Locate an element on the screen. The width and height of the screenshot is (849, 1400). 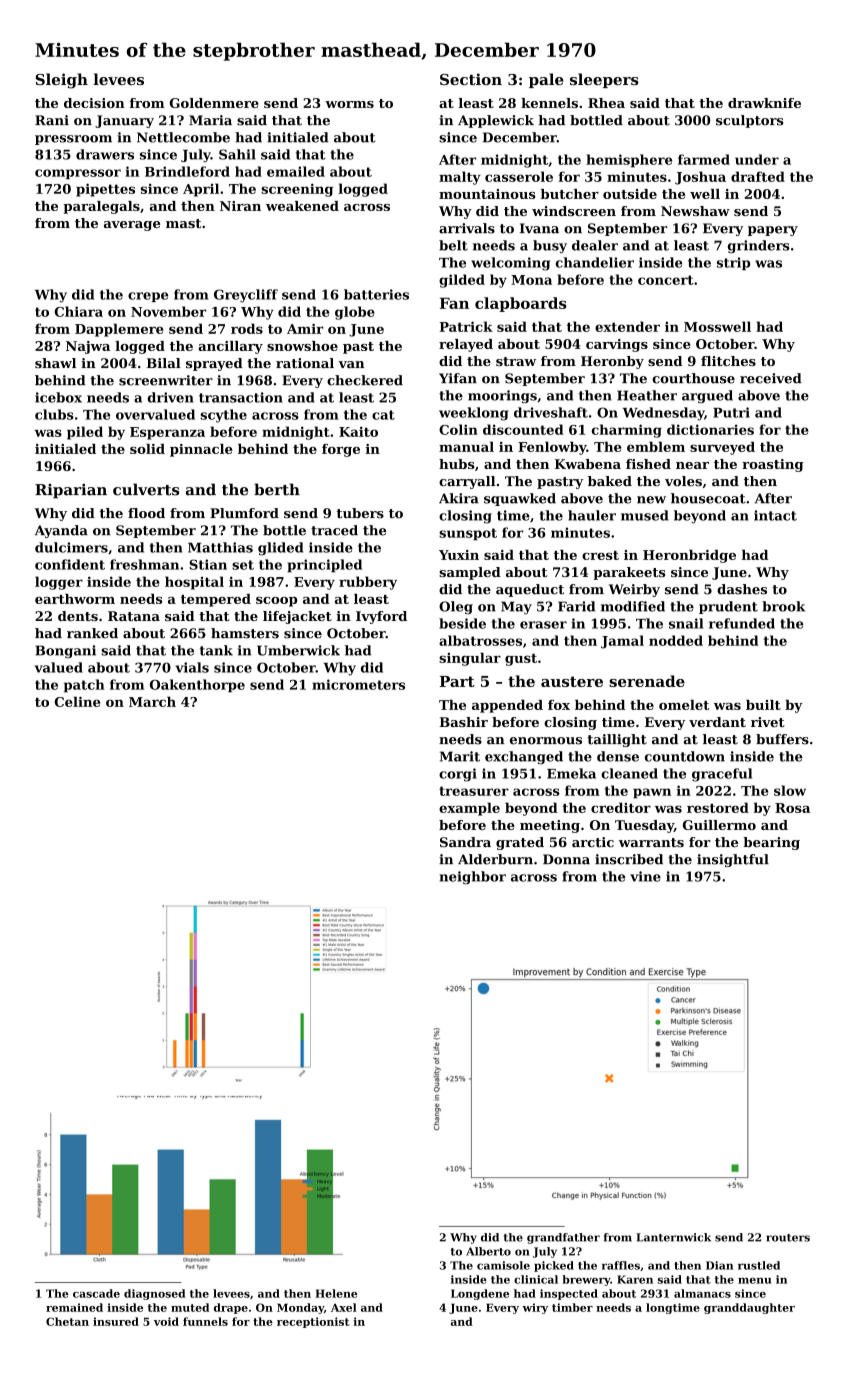
drape is located at coordinates (231, 1308).
